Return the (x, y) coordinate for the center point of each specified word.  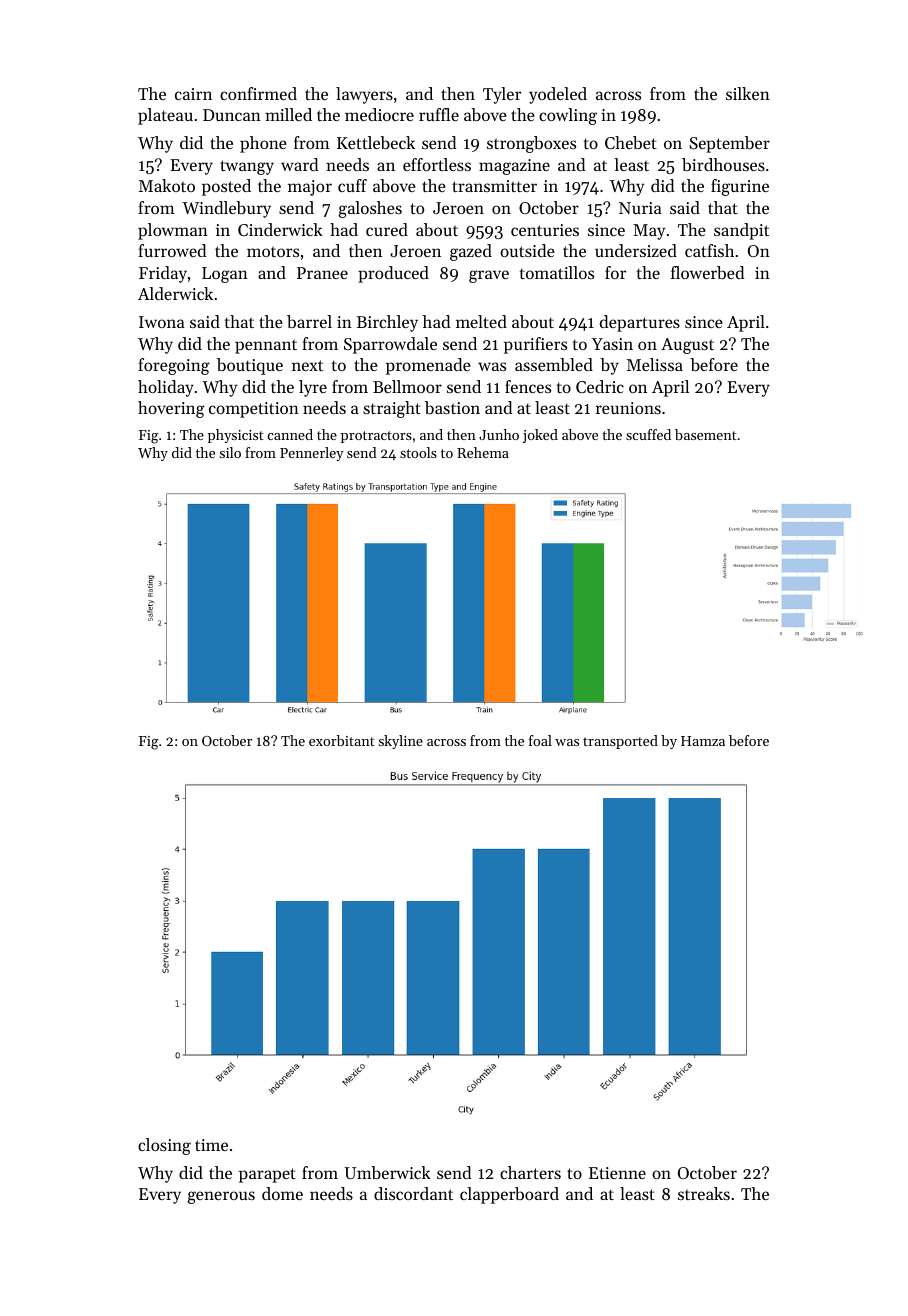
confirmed (258, 93)
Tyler (502, 95)
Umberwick (388, 1172)
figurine (740, 187)
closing (164, 1146)
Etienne (617, 1173)
